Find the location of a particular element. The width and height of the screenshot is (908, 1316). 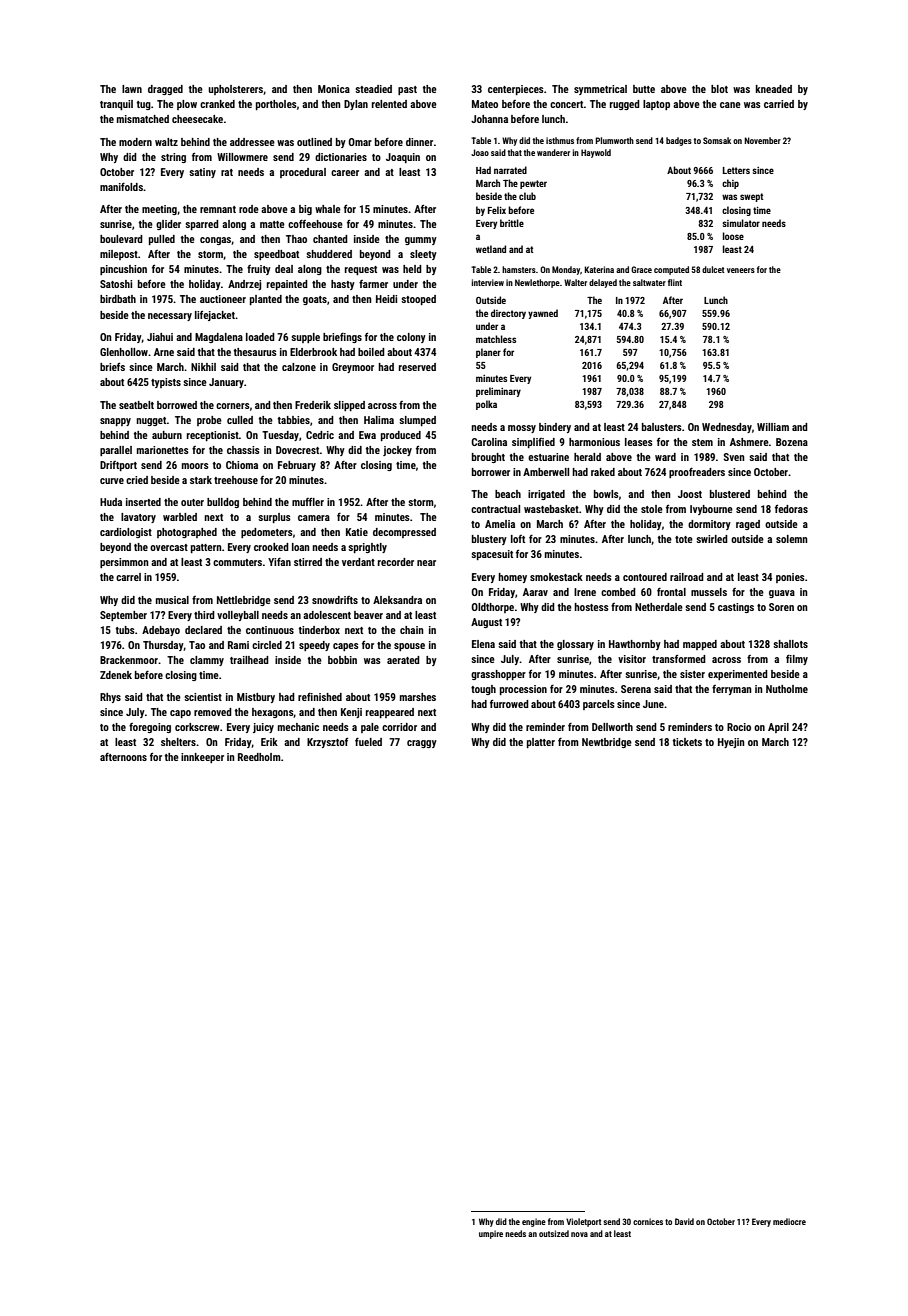

glider is located at coordinates (168, 225).
